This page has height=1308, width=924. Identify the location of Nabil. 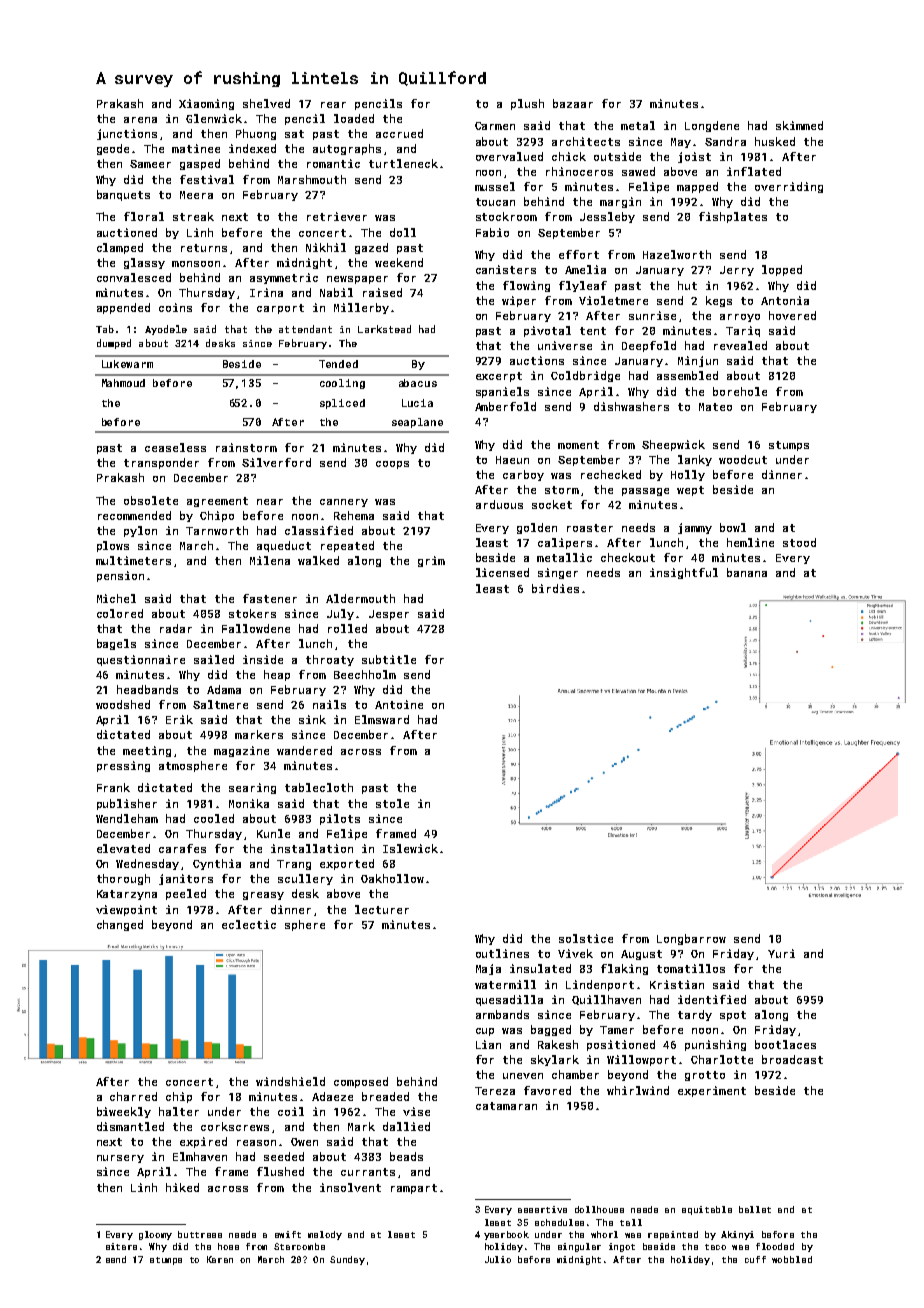
(336, 292).
